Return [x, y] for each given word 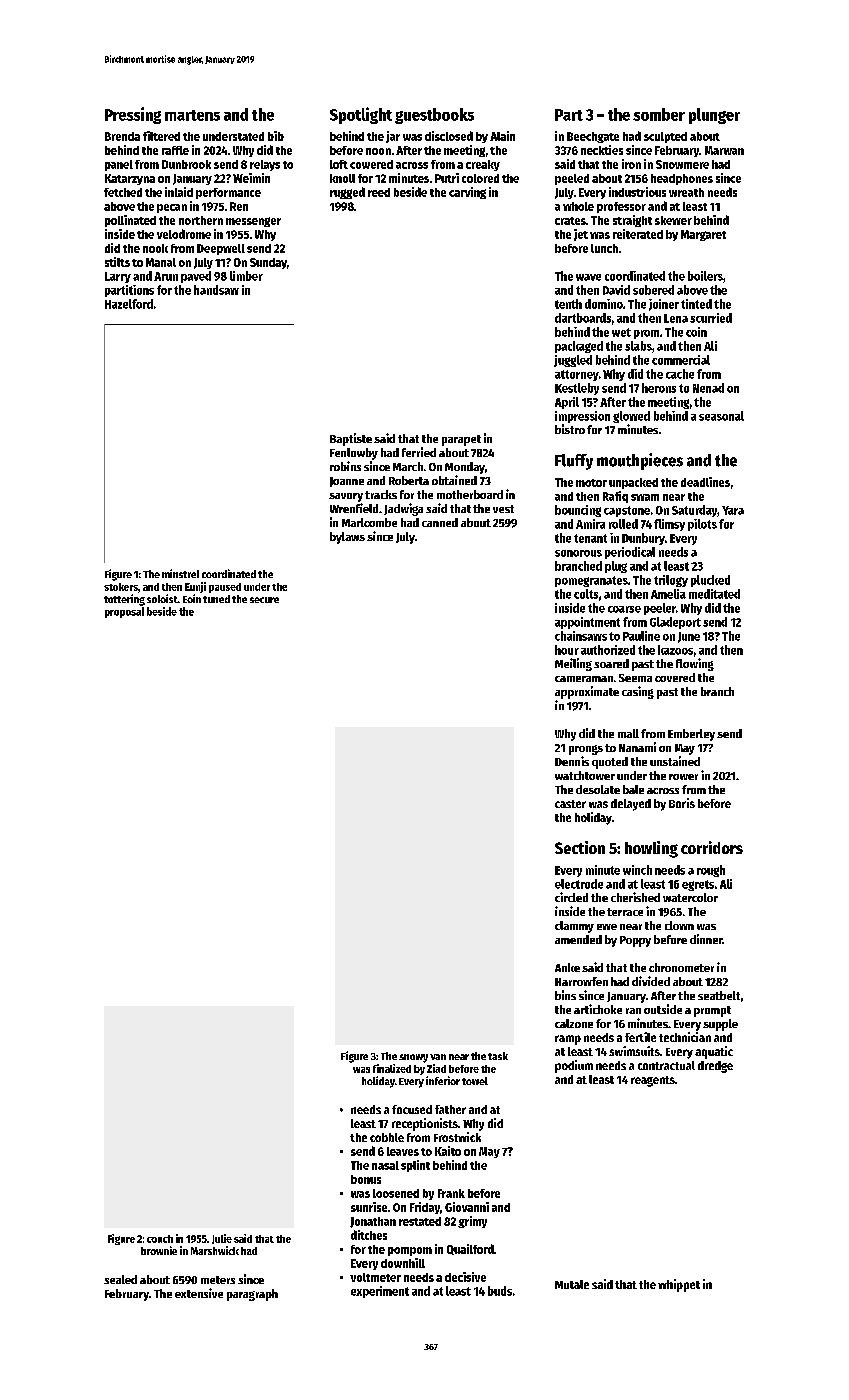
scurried [711, 318]
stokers [121, 587]
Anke [567, 967]
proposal [124, 612]
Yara [733, 510]
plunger [714, 116]
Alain [502, 136]
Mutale [572, 1284]
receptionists [425, 1124]
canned [440, 522]
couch [160, 1239]
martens [192, 115]
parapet [461, 440]
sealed [120, 1279]
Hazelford [129, 304]
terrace [625, 912]
